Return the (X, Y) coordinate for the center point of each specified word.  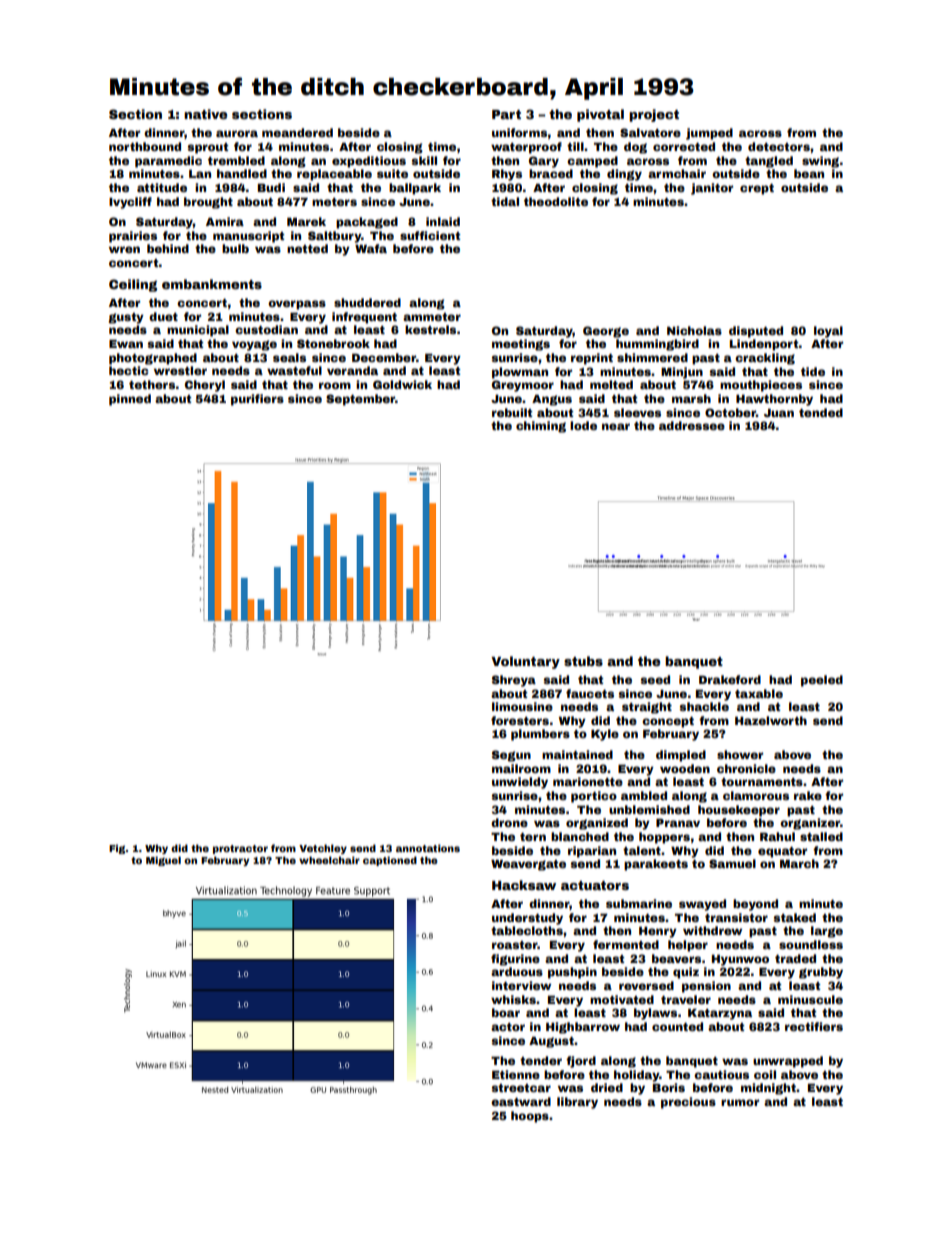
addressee (692, 425)
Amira (225, 221)
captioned (390, 861)
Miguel (163, 861)
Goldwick (402, 384)
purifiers (257, 400)
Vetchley (323, 849)
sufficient (430, 235)
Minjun (682, 373)
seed (655, 679)
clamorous (756, 795)
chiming (541, 427)
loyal (828, 332)
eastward (521, 1101)
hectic (128, 370)
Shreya (514, 681)
